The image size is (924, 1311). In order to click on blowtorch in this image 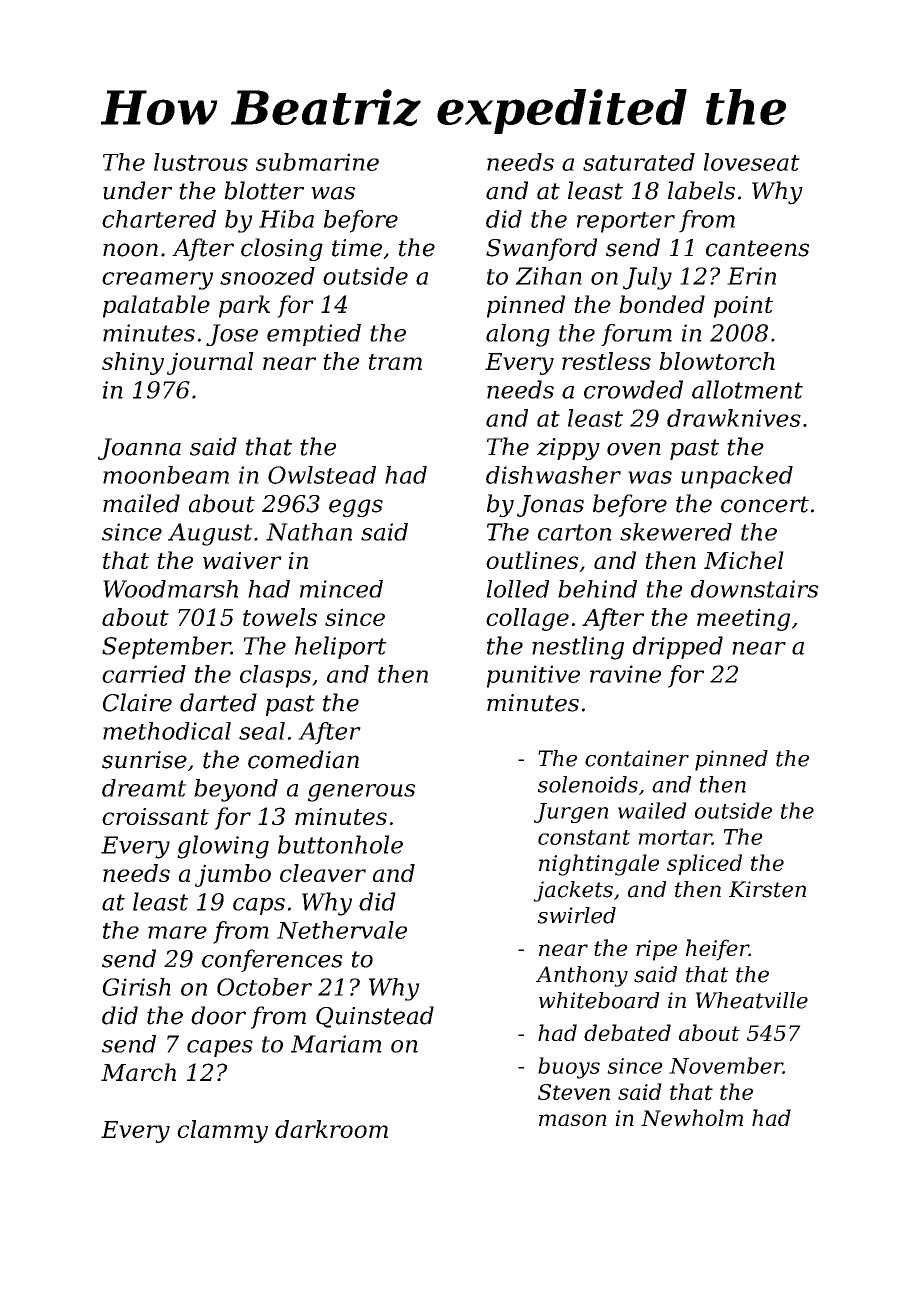, I will do `click(717, 361)`.
